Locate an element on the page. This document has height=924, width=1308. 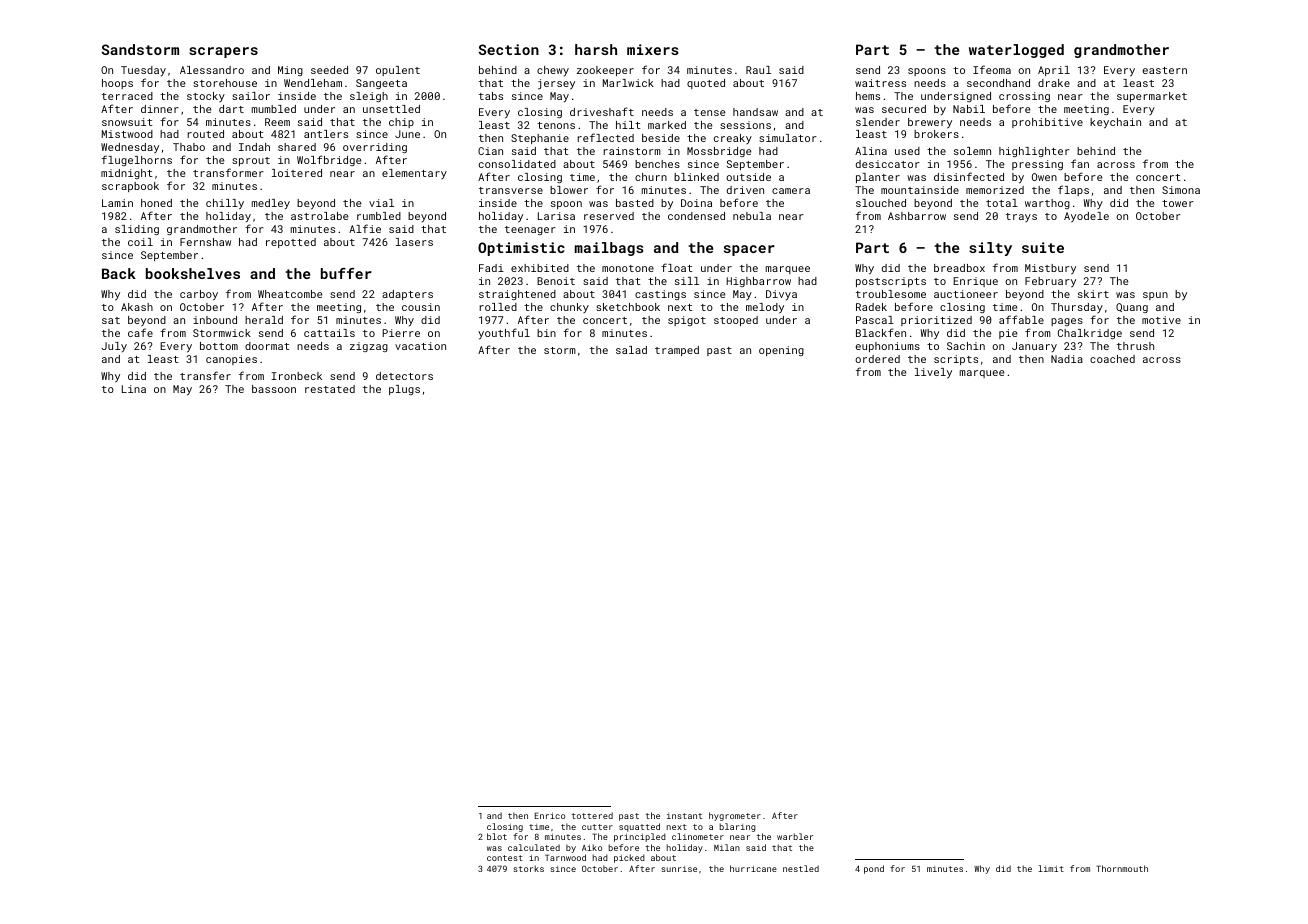
bassoon is located at coordinates (274, 389).
